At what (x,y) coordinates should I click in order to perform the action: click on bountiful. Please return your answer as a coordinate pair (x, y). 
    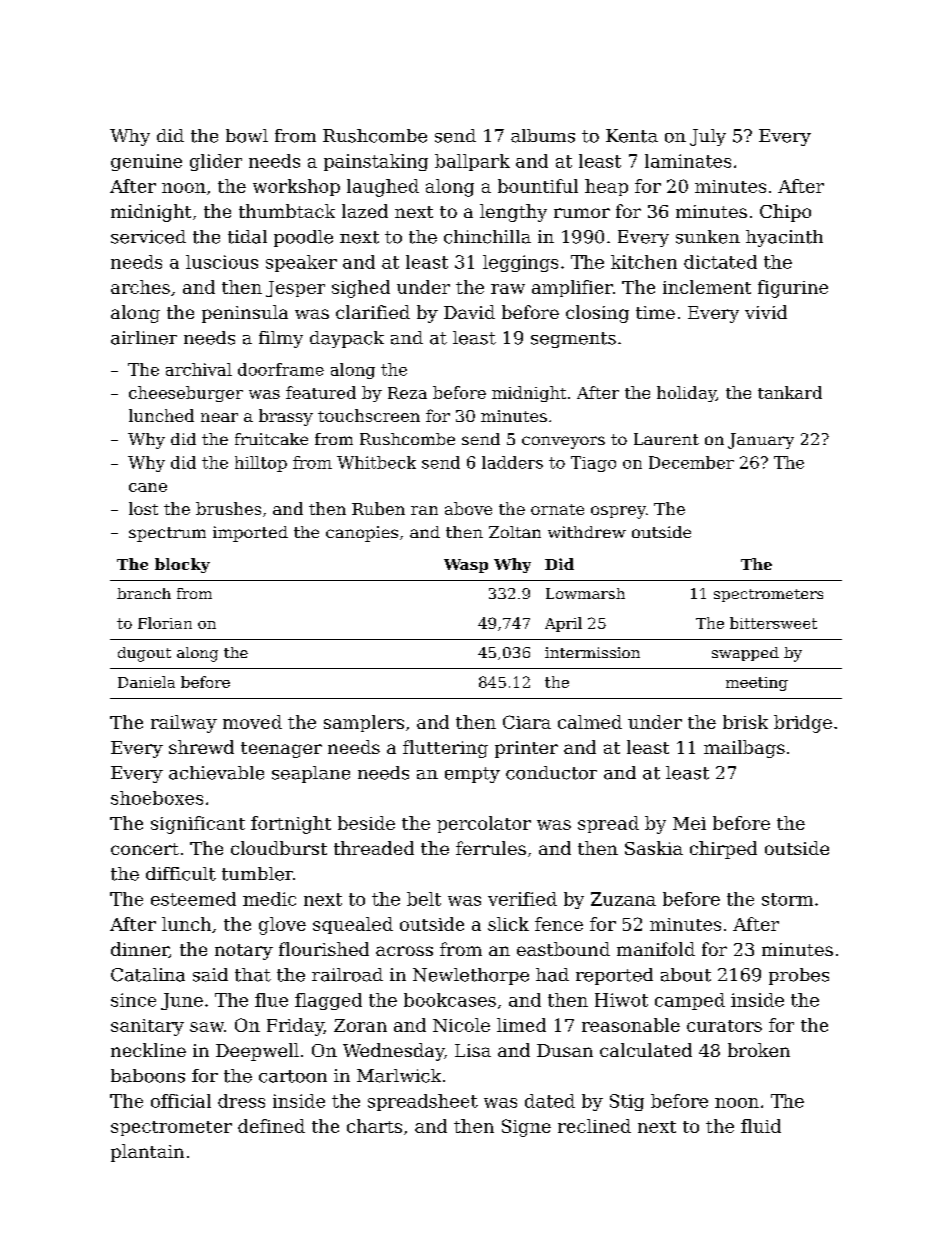
    Looking at the image, I should click on (538, 186).
